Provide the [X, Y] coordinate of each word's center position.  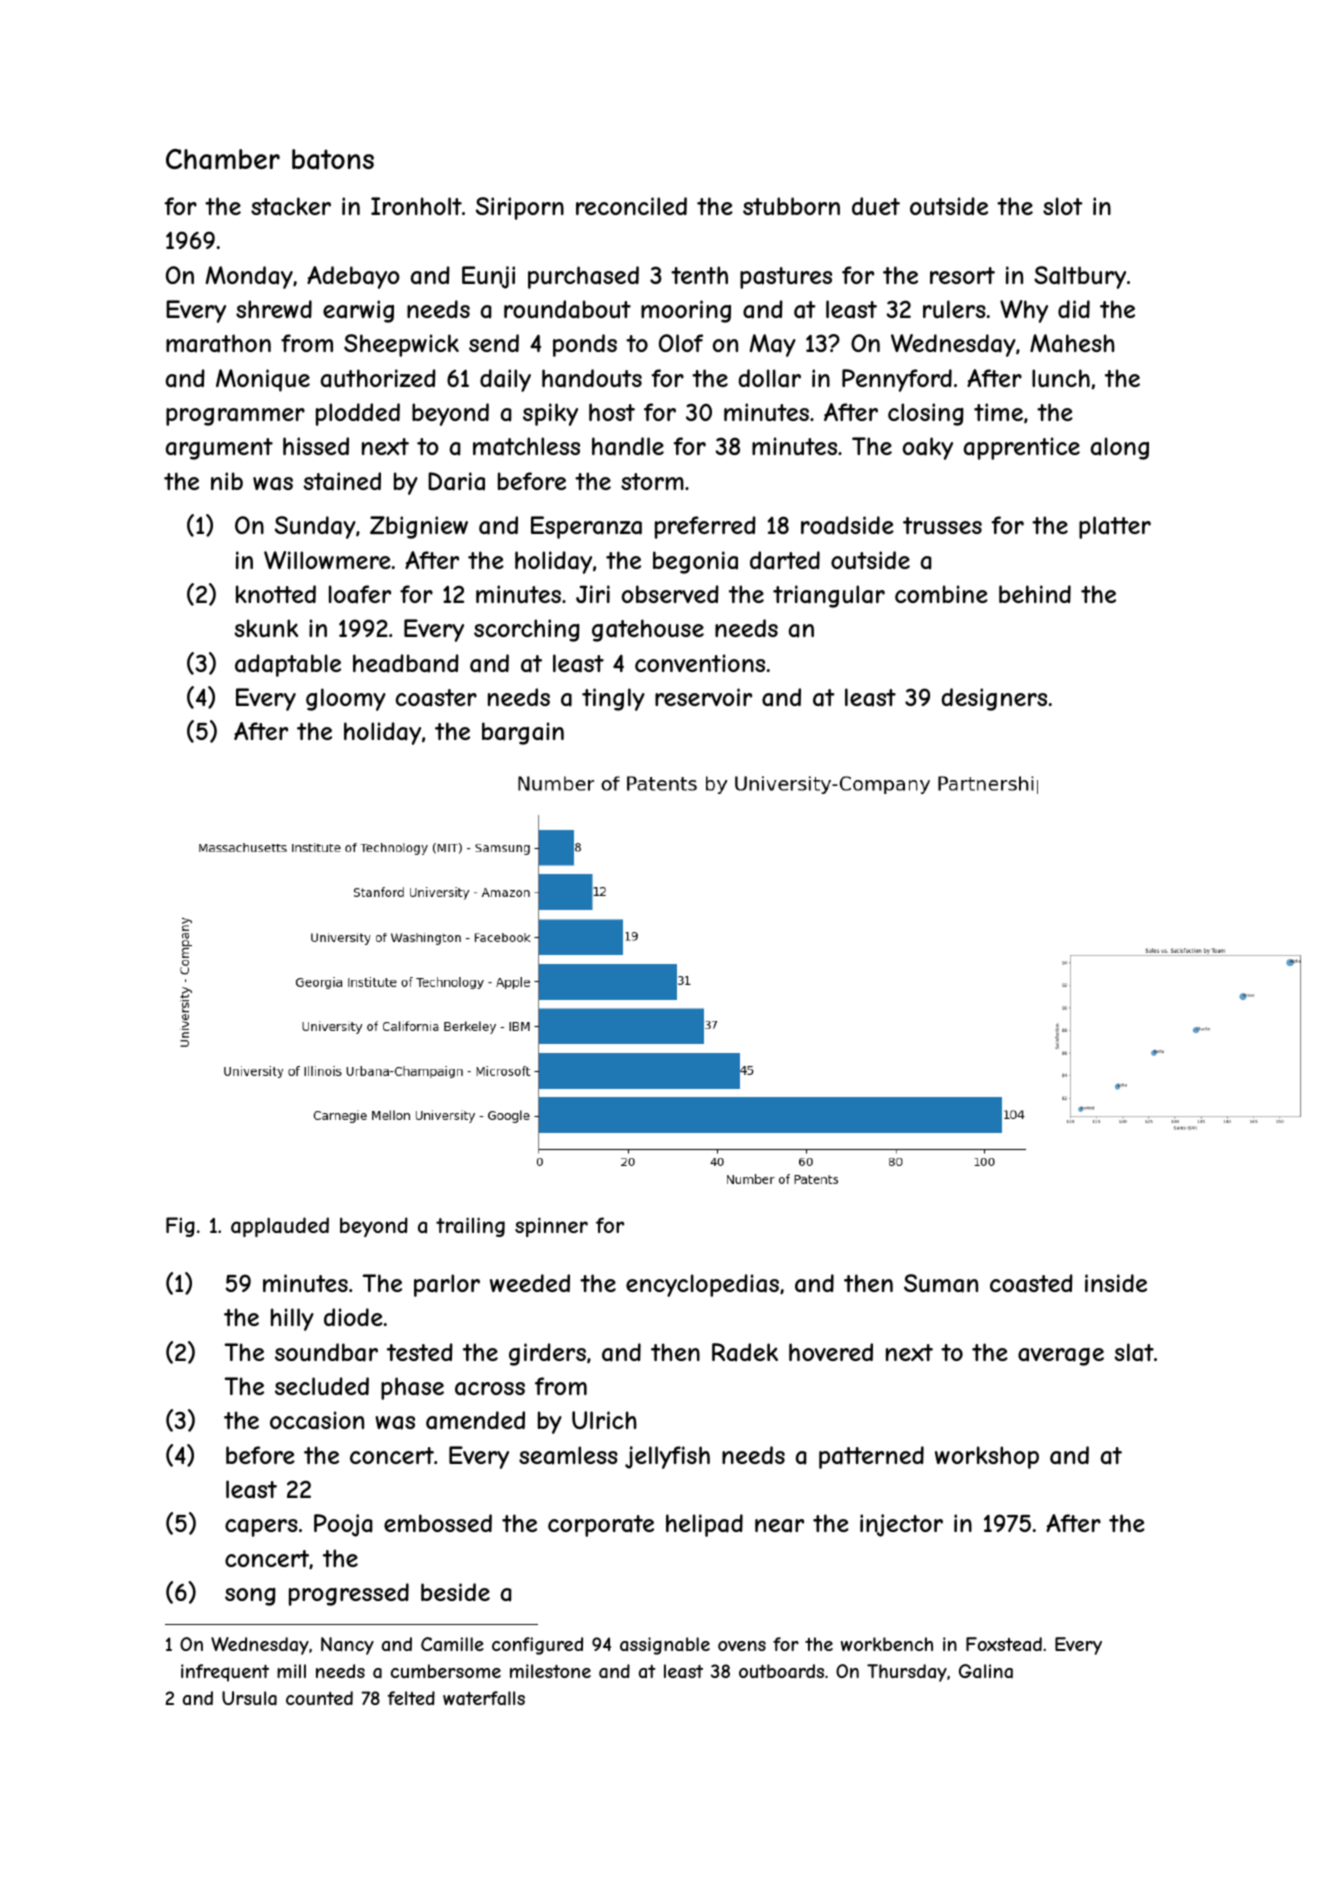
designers [994, 699]
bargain [523, 733]
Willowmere [327, 560]
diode [353, 1317]
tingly [613, 699]
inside [1116, 1283]
